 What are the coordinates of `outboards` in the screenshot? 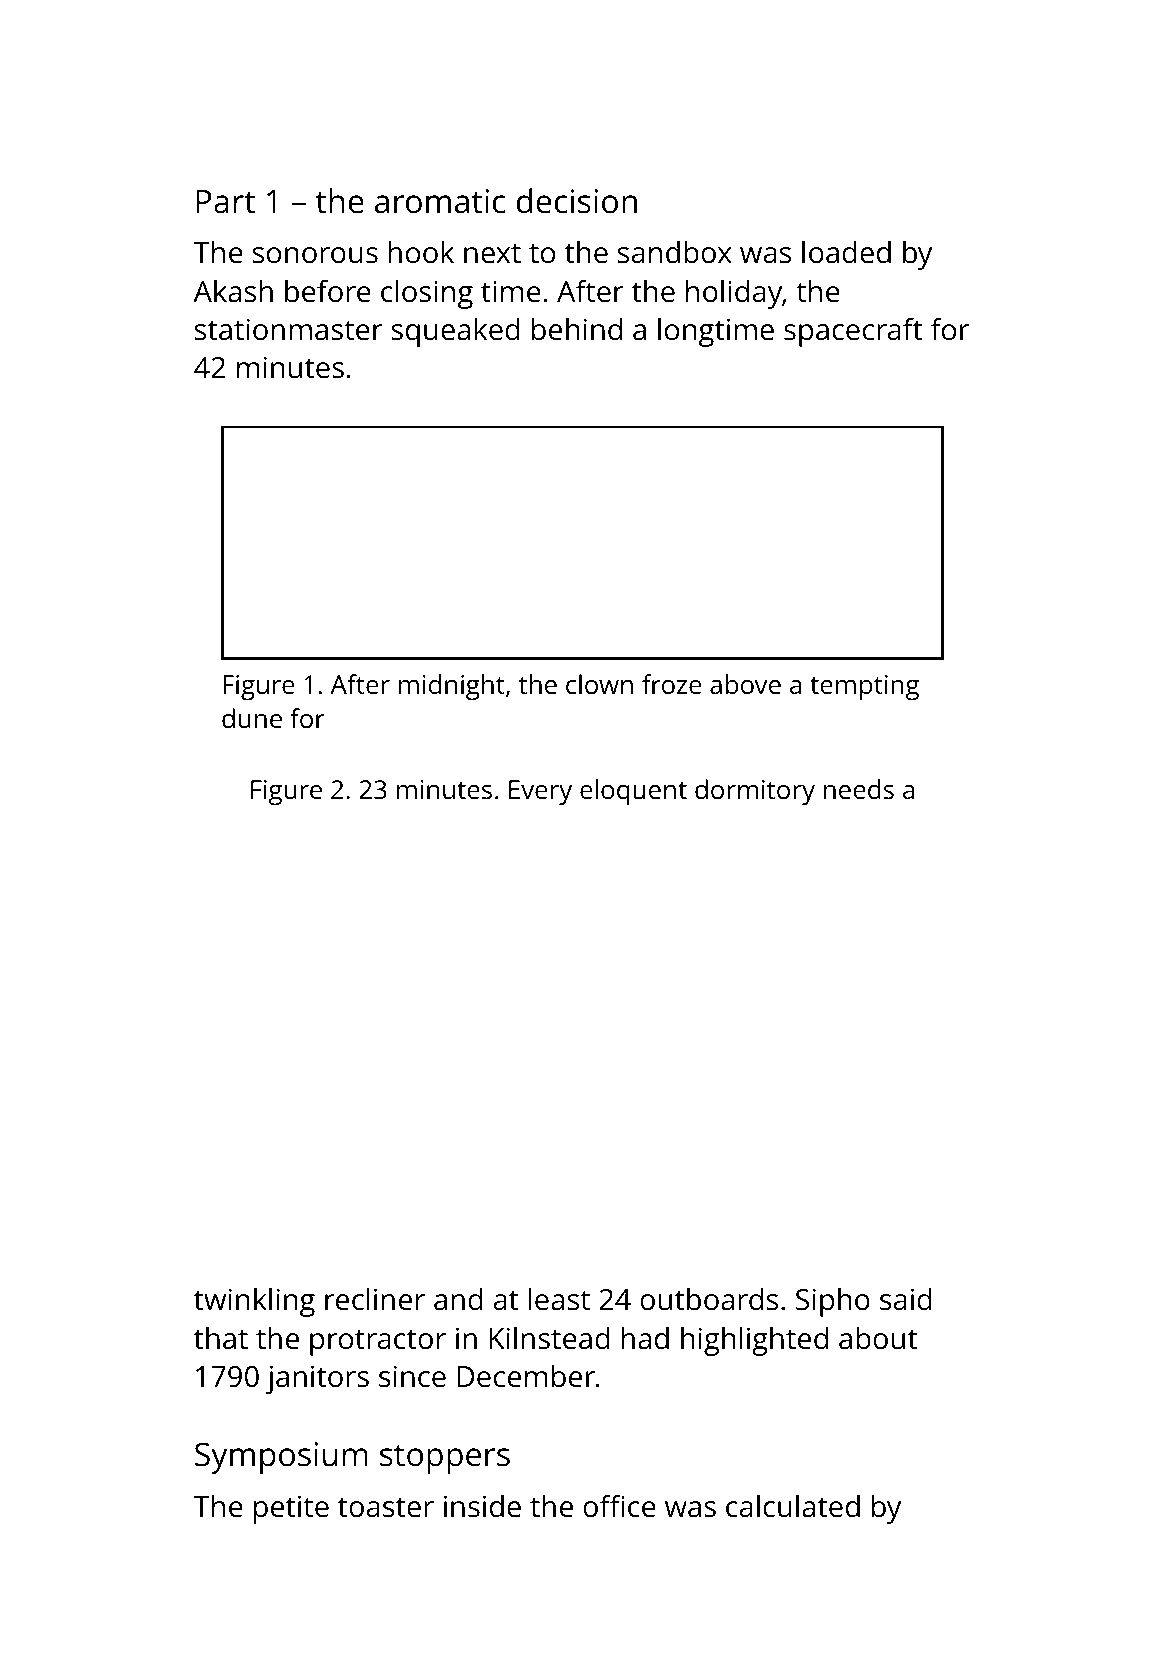 It's located at (709, 1299).
